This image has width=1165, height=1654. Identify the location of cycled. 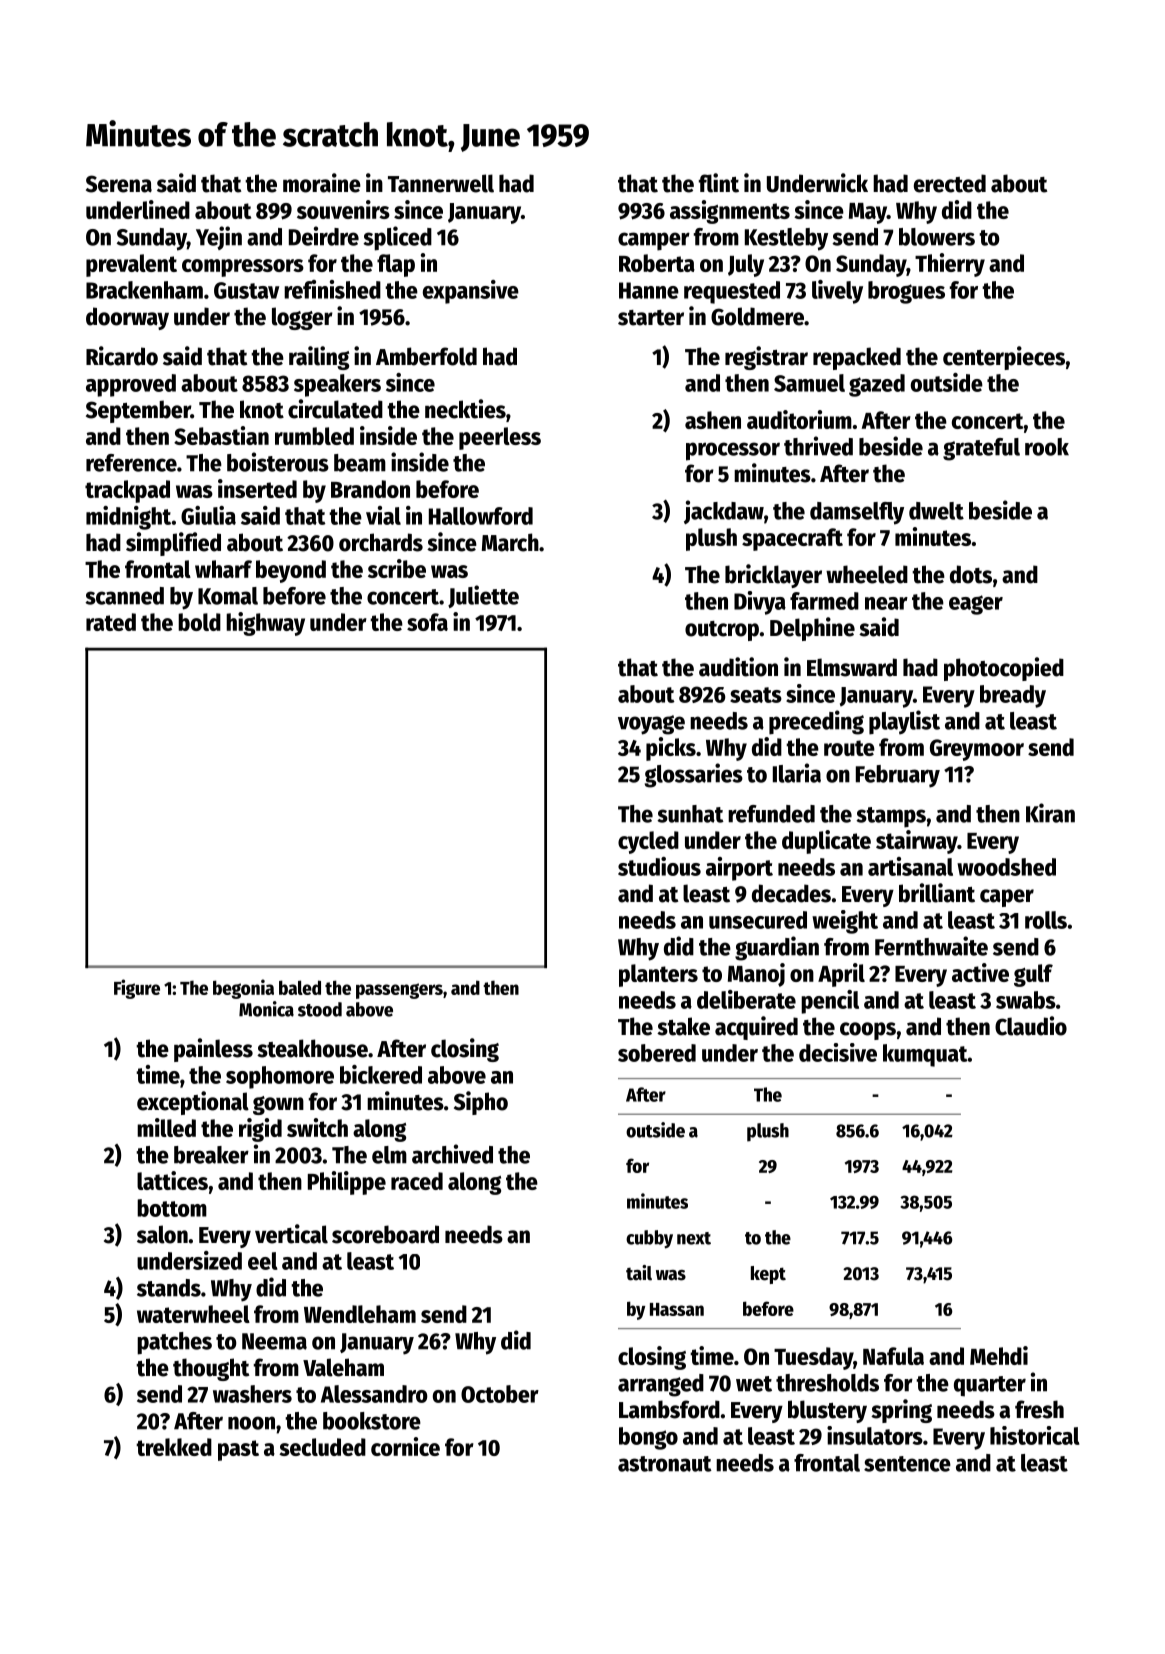
(648, 842).
